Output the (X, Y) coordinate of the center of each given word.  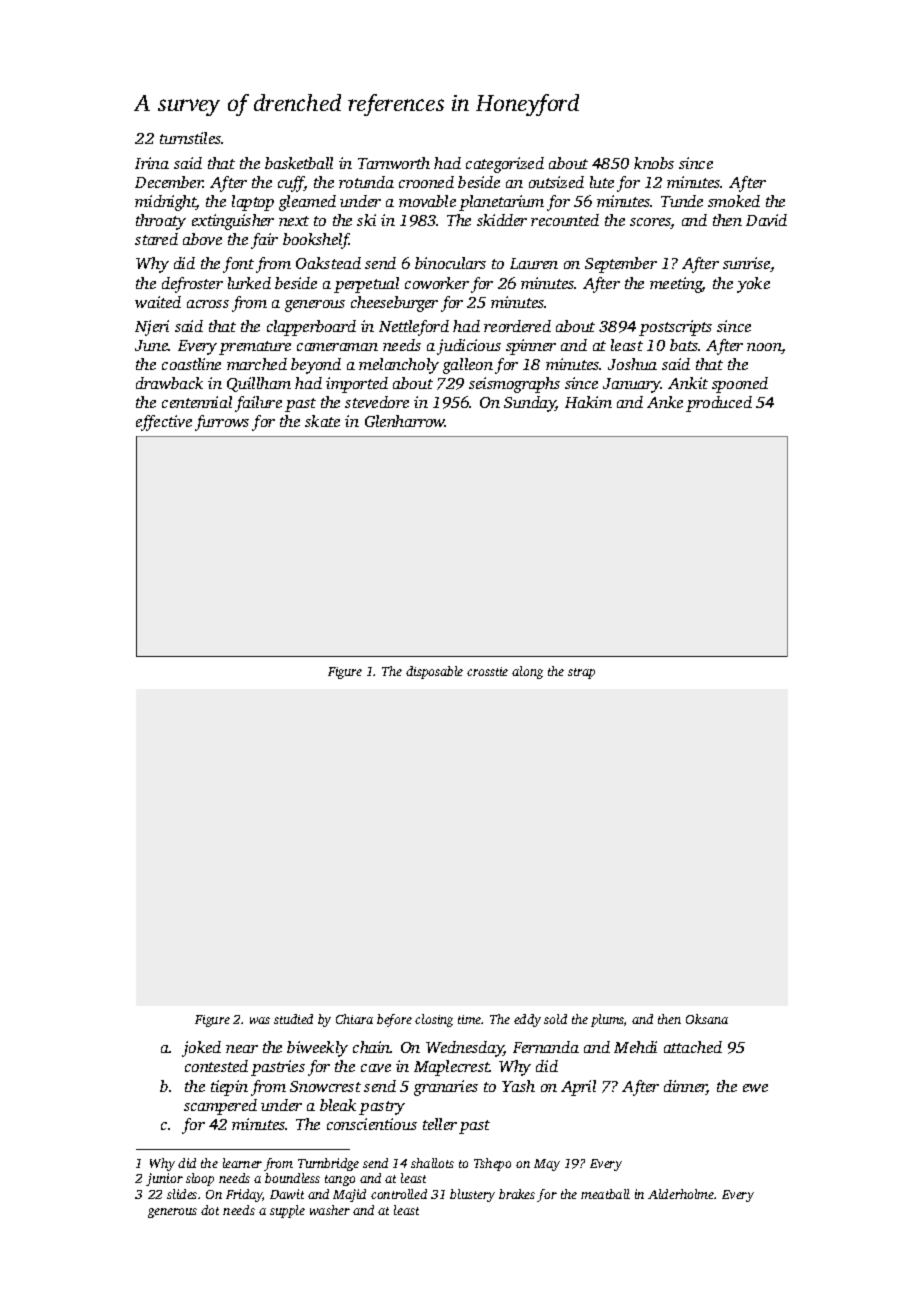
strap (581, 673)
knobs (654, 163)
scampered (220, 1107)
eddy (527, 1020)
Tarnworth (394, 163)
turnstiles (191, 138)
